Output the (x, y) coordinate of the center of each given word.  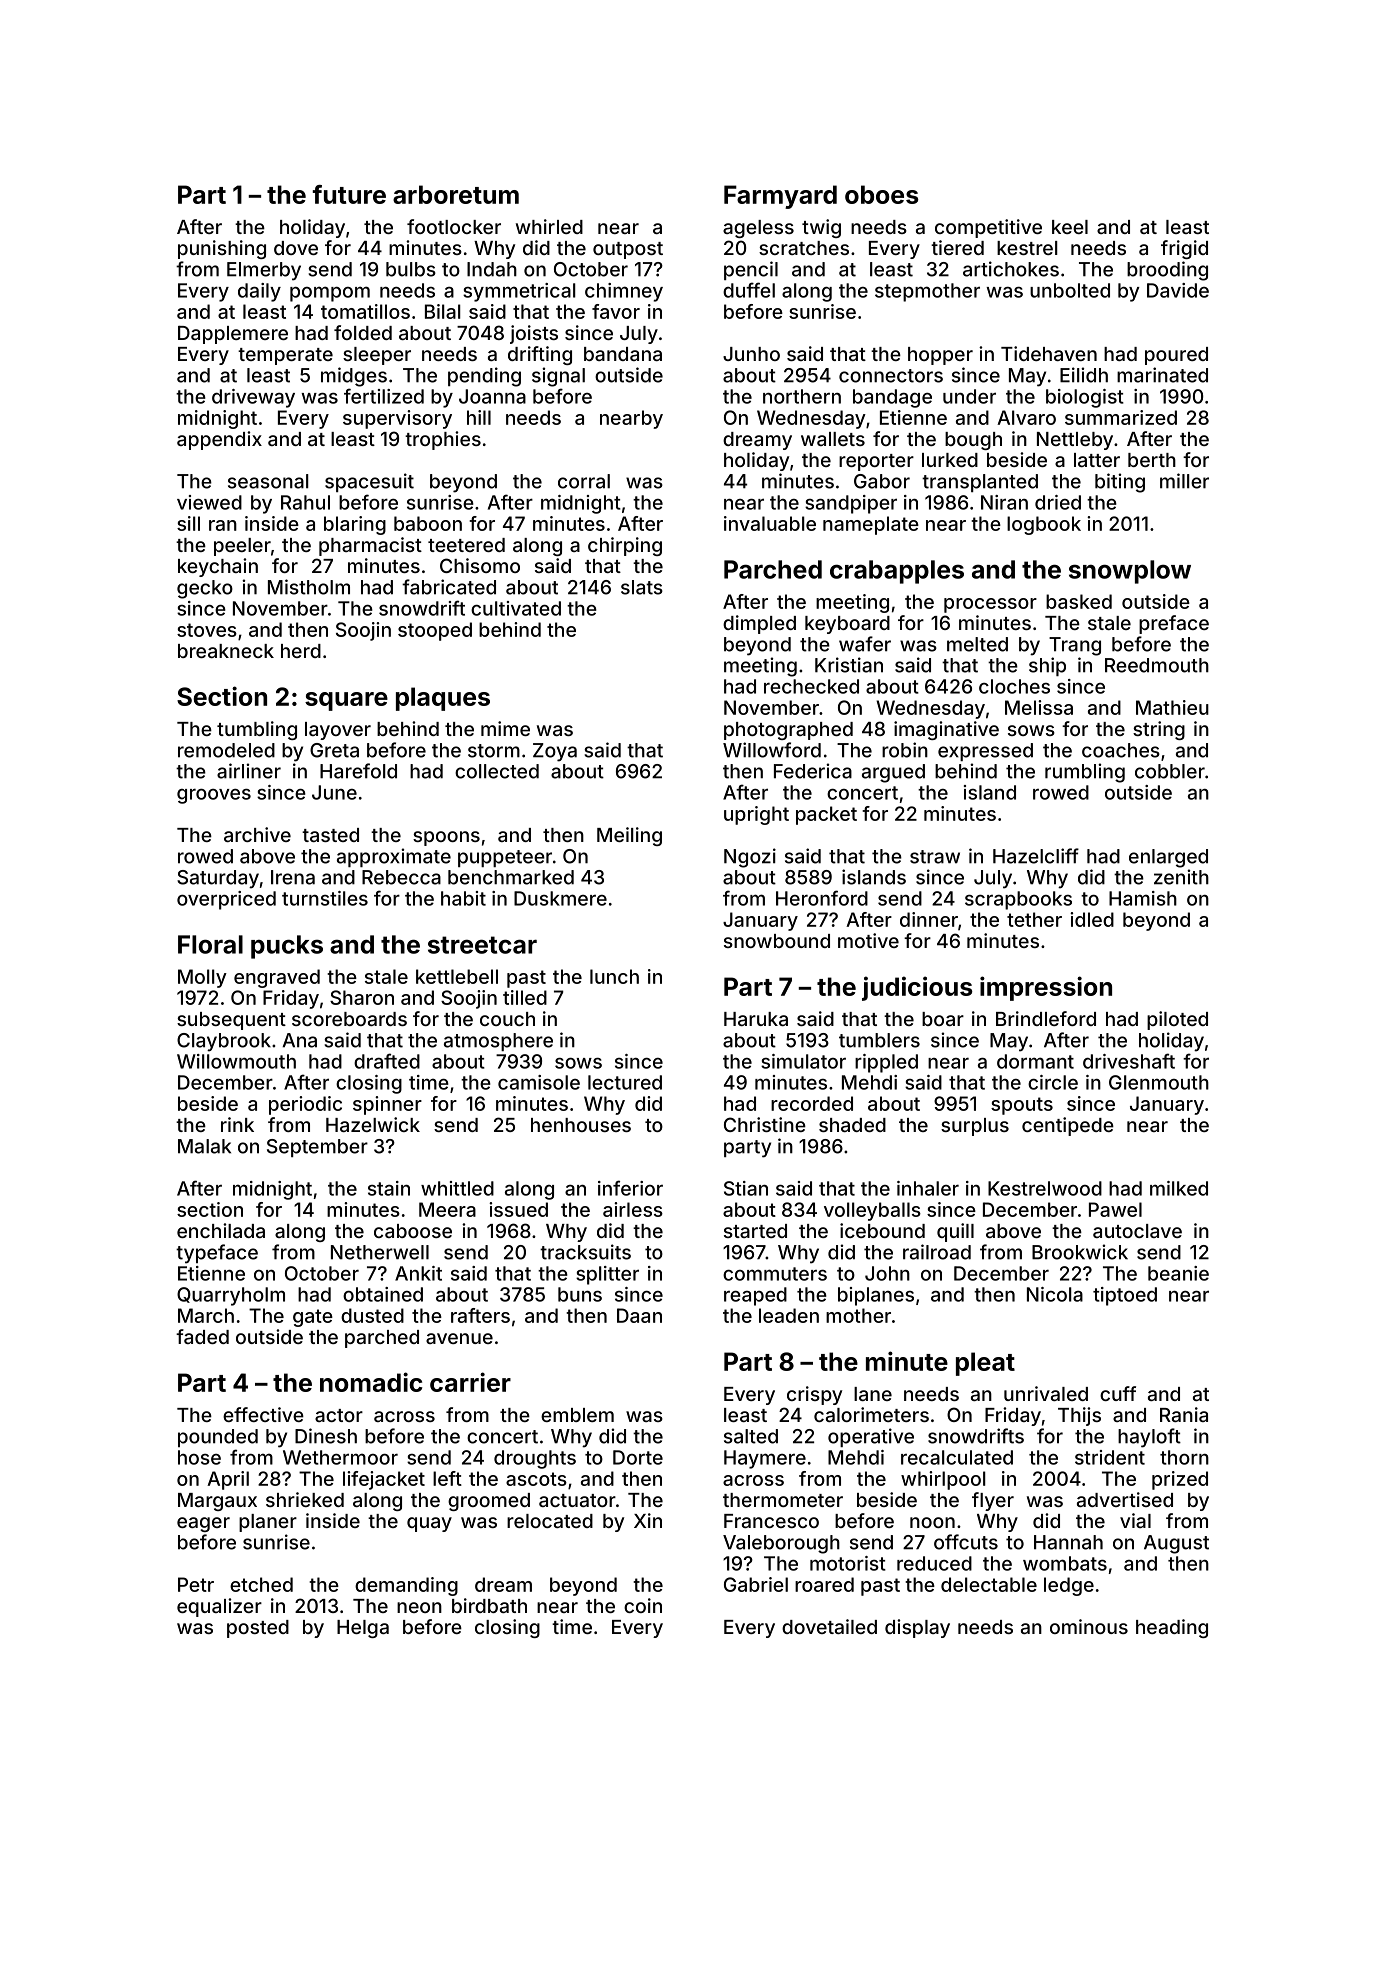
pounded (218, 1438)
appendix (219, 440)
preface (1174, 624)
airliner (249, 771)
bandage (892, 398)
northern (802, 396)
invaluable (770, 523)
